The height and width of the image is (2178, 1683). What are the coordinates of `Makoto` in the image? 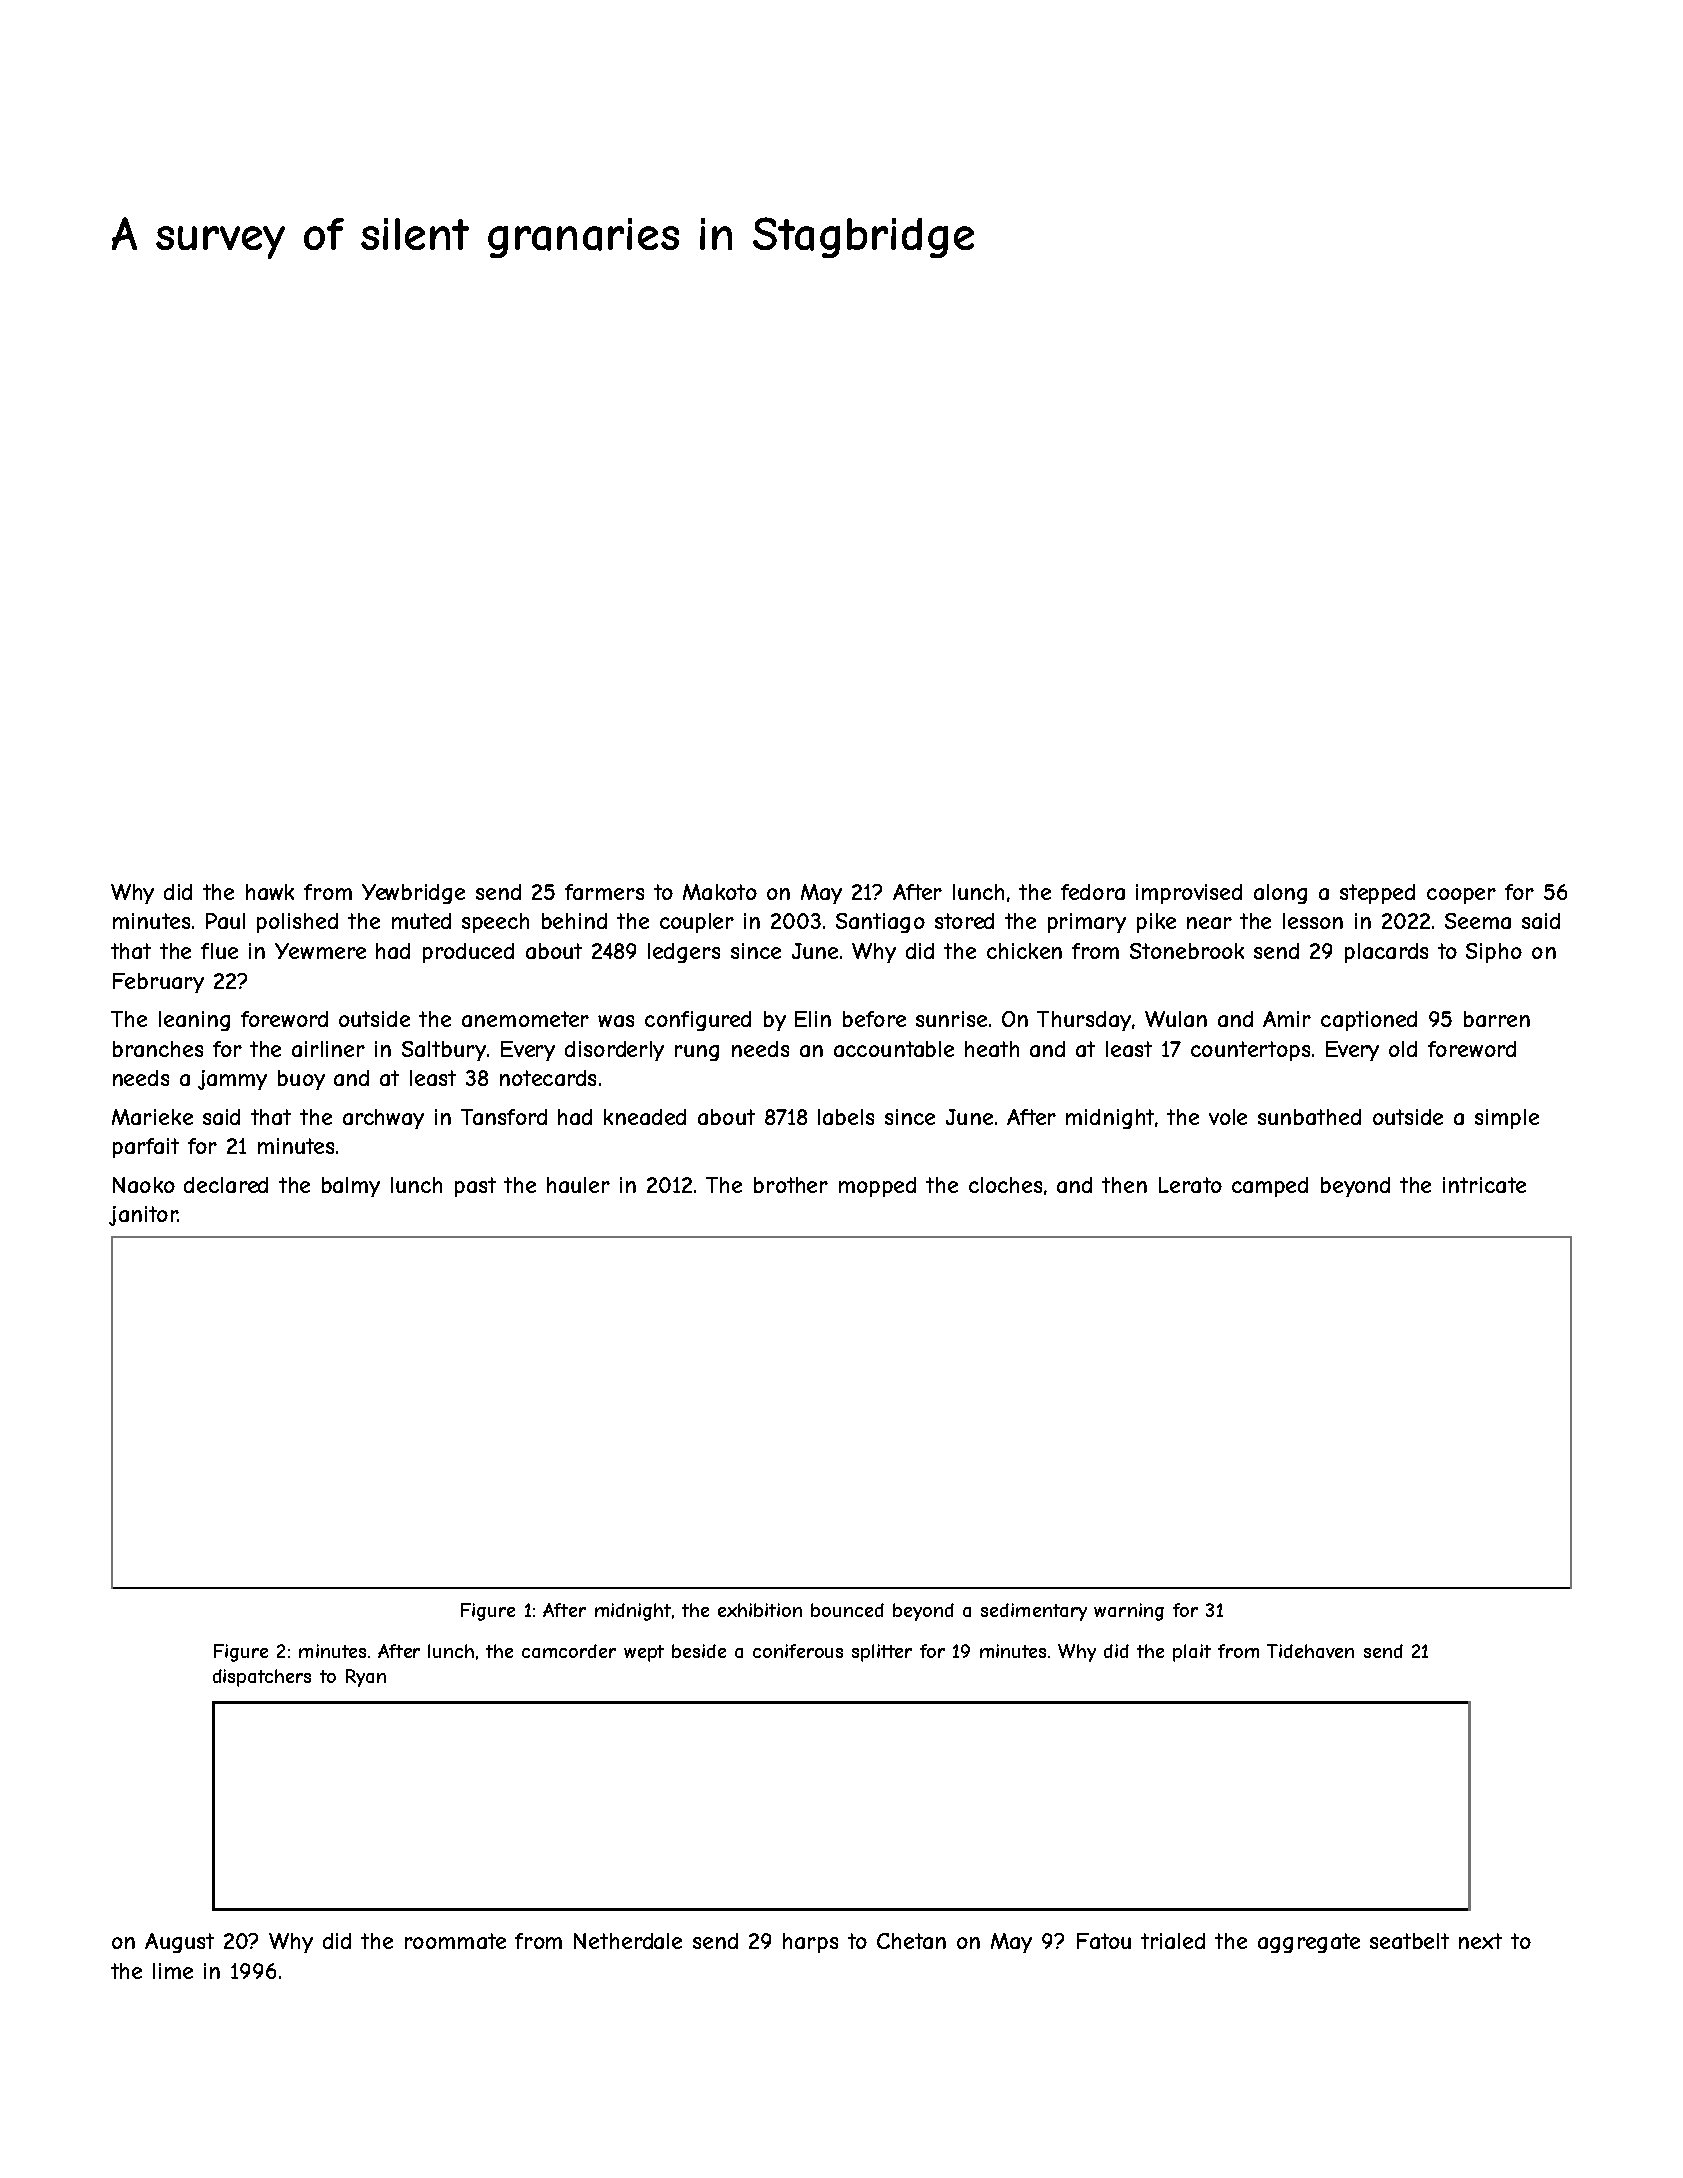 It's located at (720, 892).
